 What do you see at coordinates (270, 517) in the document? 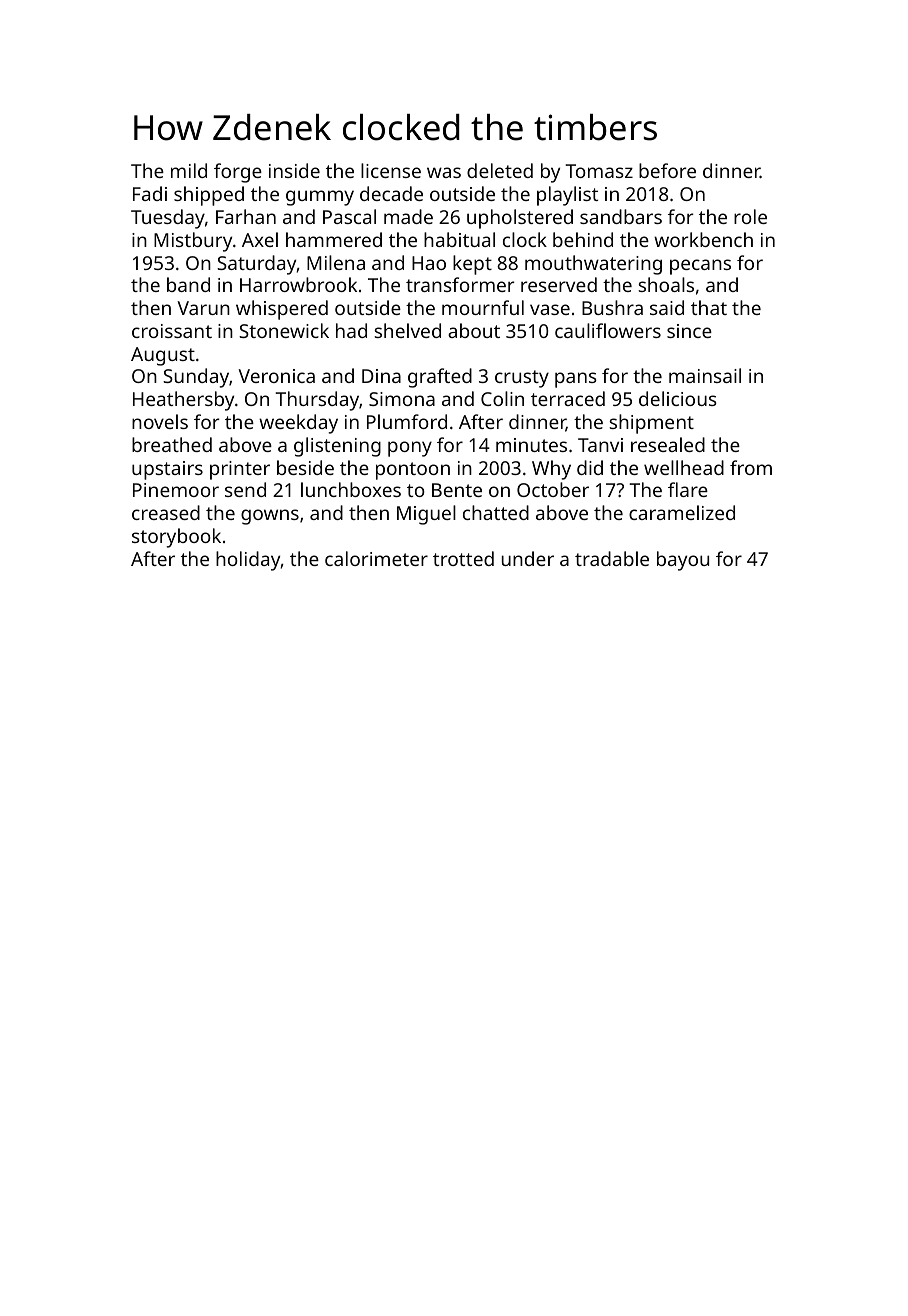
I see `gowns` at bounding box center [270, 517].
